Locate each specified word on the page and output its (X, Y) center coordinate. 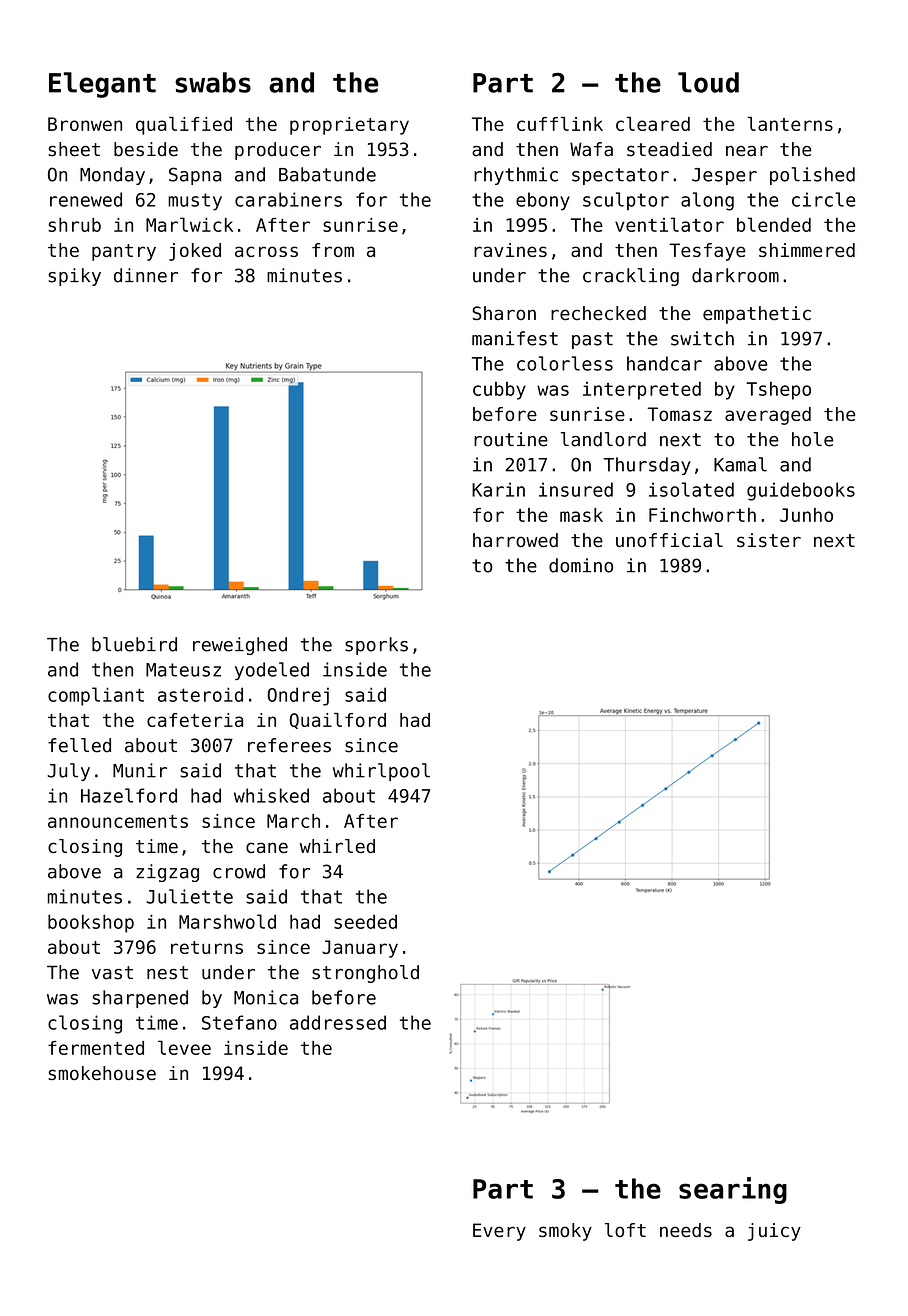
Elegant (102, 85)
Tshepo (779, 391)
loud (708, 82)
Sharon (504, 313)
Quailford (338, 721)
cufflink (560, 124)
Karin (498, 489)
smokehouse (102, 1073)
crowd (239, 871)
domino (581, 565)
